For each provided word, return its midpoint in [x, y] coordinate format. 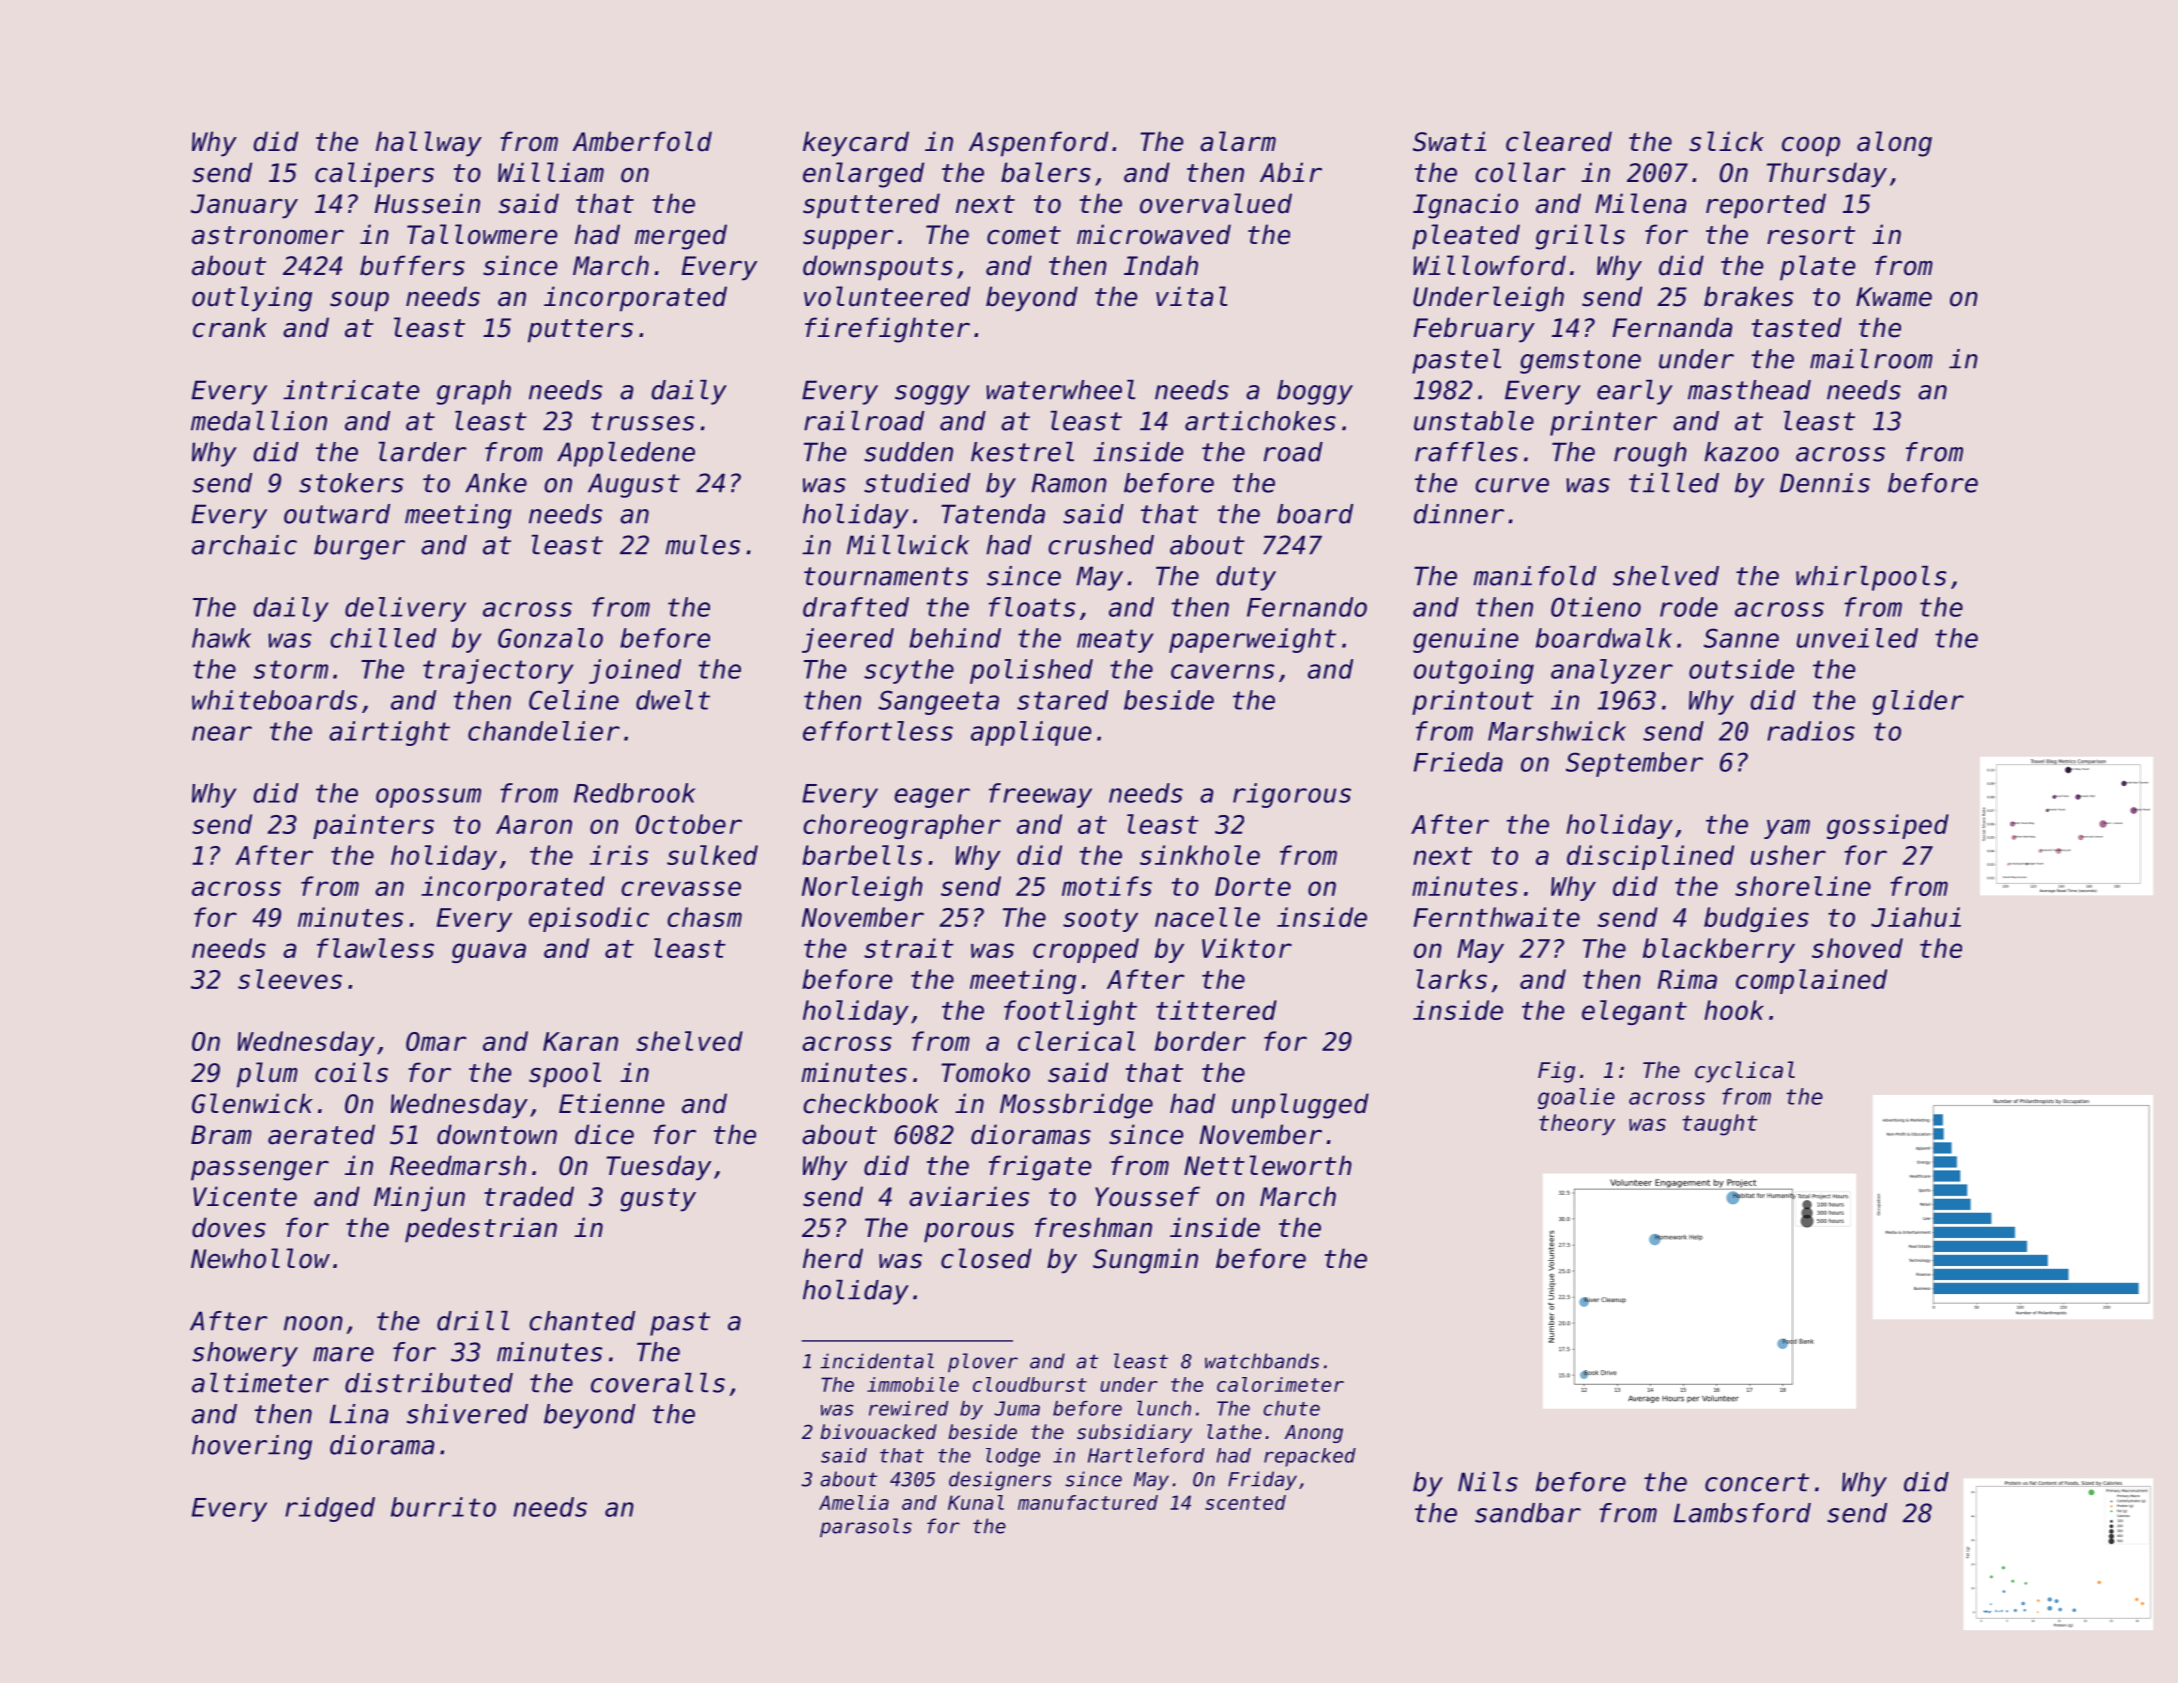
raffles [1466, 452]
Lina [359, 1414]
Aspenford [1038, 144]
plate [1817, 268]
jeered [848, 640]
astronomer [268, 235]
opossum [428, 798]
